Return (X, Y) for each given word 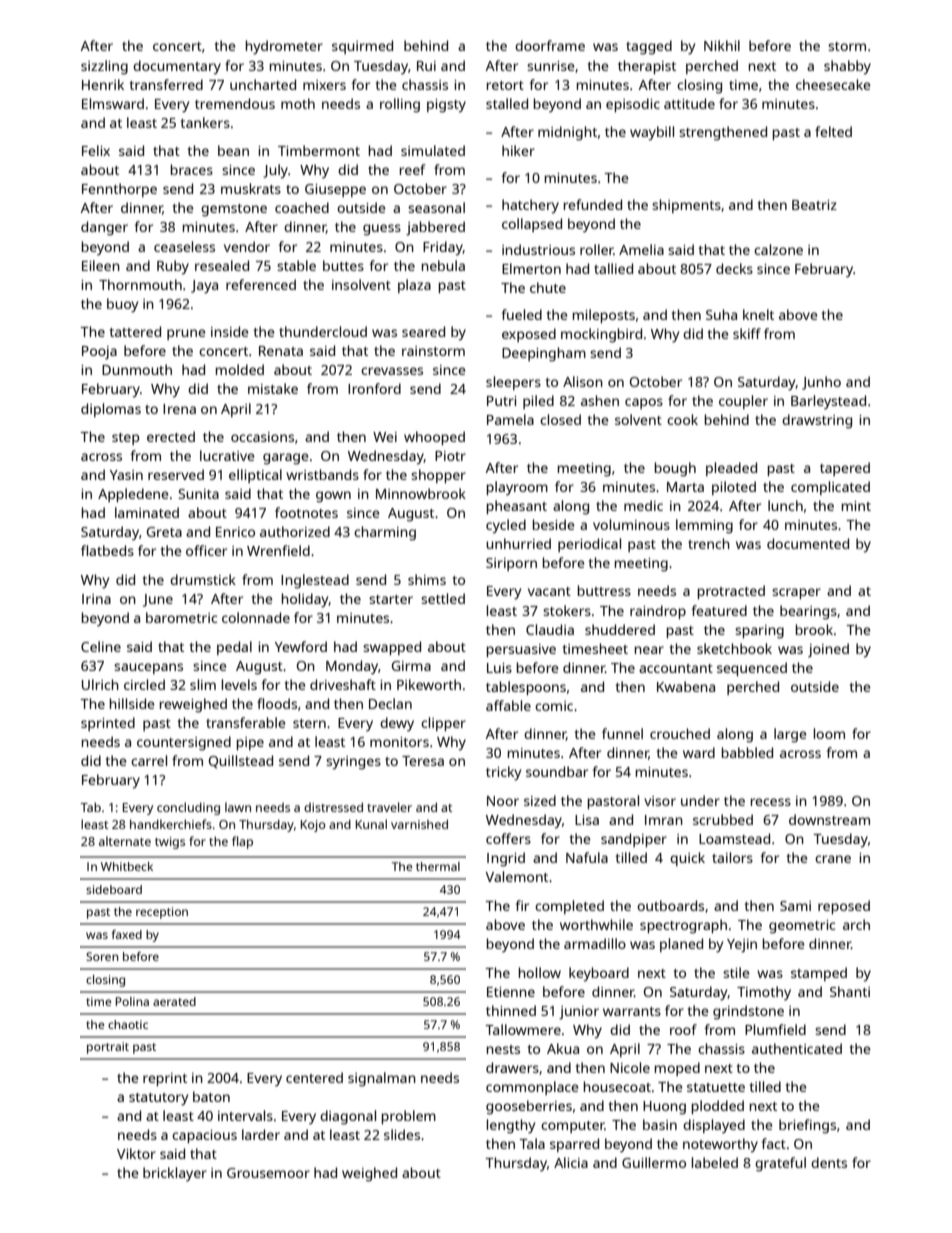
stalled (507, 103)
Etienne (511, 992)
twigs (170, 843)
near (649, 650)
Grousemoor (268, 1173)
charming (385, 533)
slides (402, 1134)
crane (833, 859)
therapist (647, 67)
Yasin (126, 475)
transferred (166, 84)
